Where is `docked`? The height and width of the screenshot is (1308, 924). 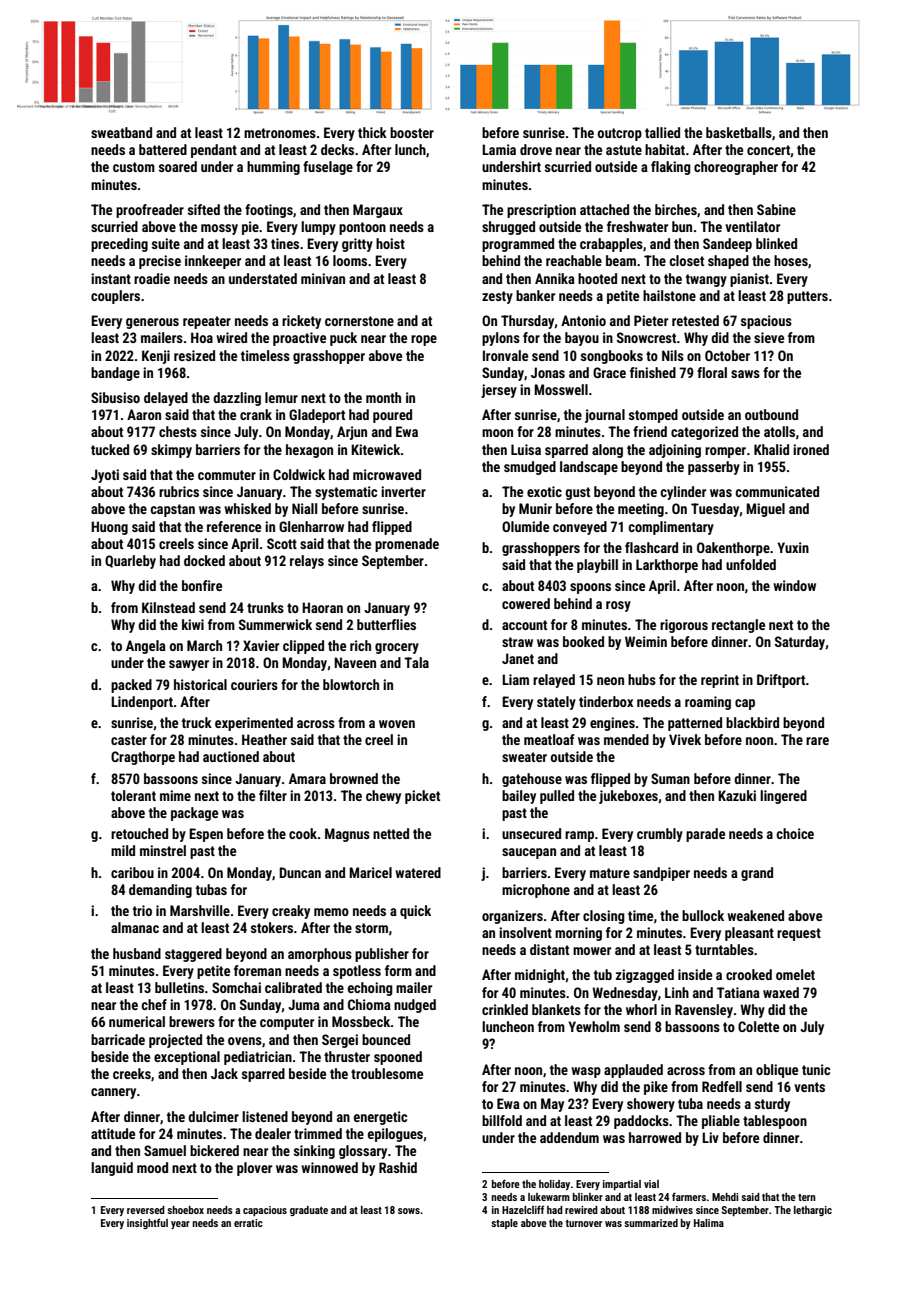 docked is located at coordinates (204, 560).
